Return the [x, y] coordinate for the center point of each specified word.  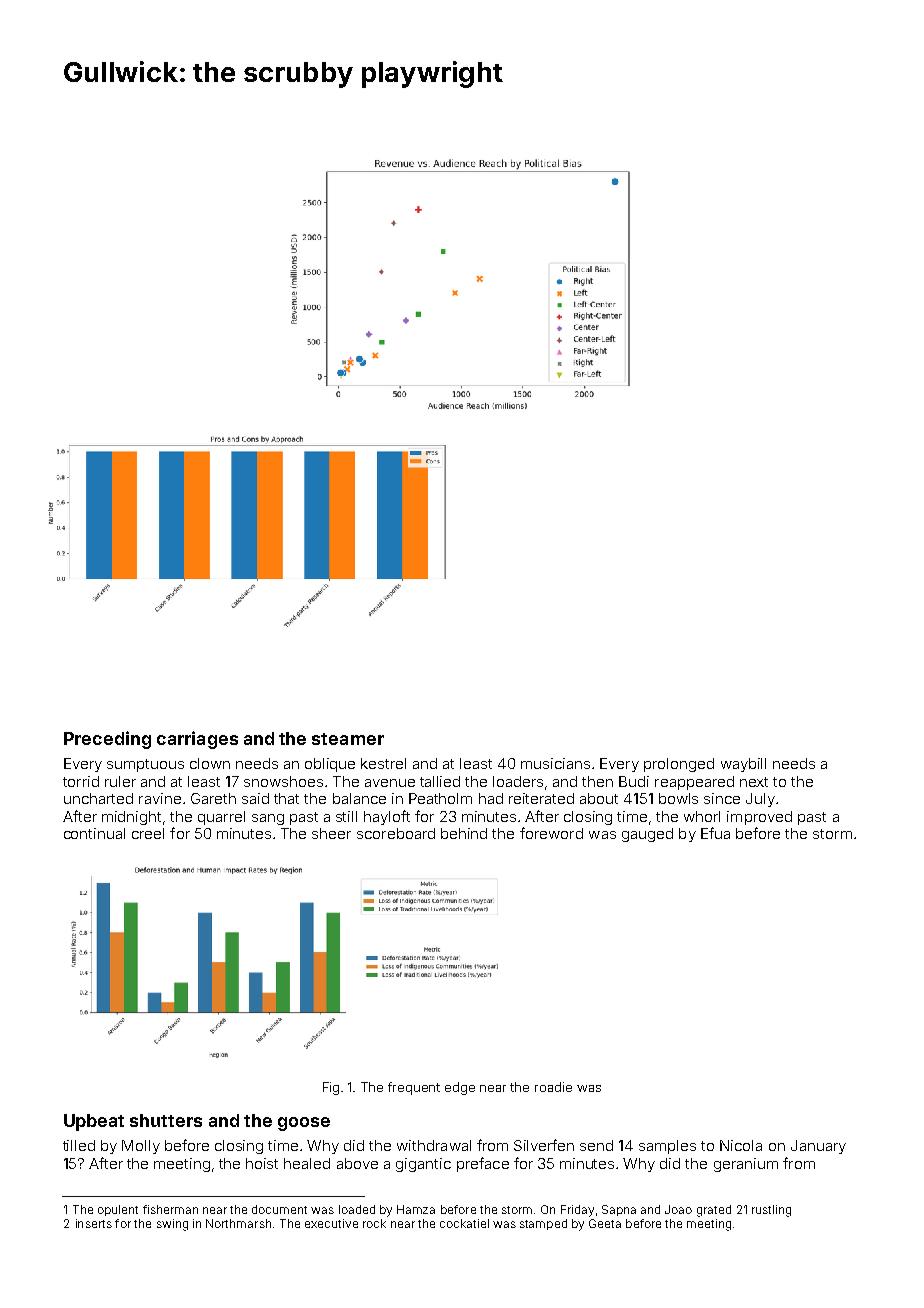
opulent [118, 1210]
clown [210, 763]
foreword [551, 833]
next [754, 782]
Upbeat [94, 1122]
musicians [555, 763]
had [491, 798]
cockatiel [464, 1223]
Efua [715, 833]
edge [460, 1088]
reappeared [694, 783]
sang [268, 819]
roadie [553, 1087]
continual [94, 833]
